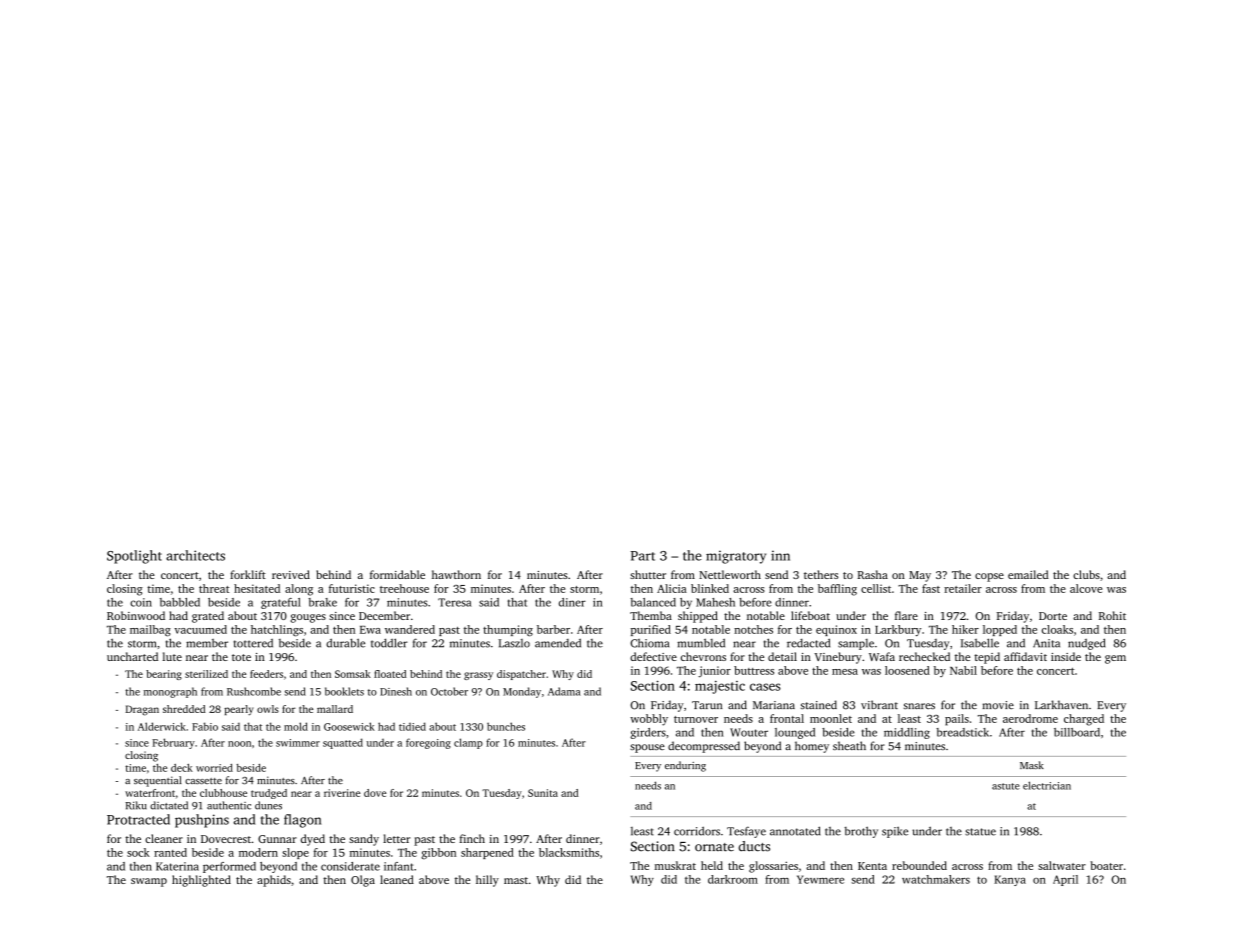 The image size is (1233, 952). What do you see at coordinates (715, 602) in the image?
I see `Mahesh` at bounding box center [715, 602].
